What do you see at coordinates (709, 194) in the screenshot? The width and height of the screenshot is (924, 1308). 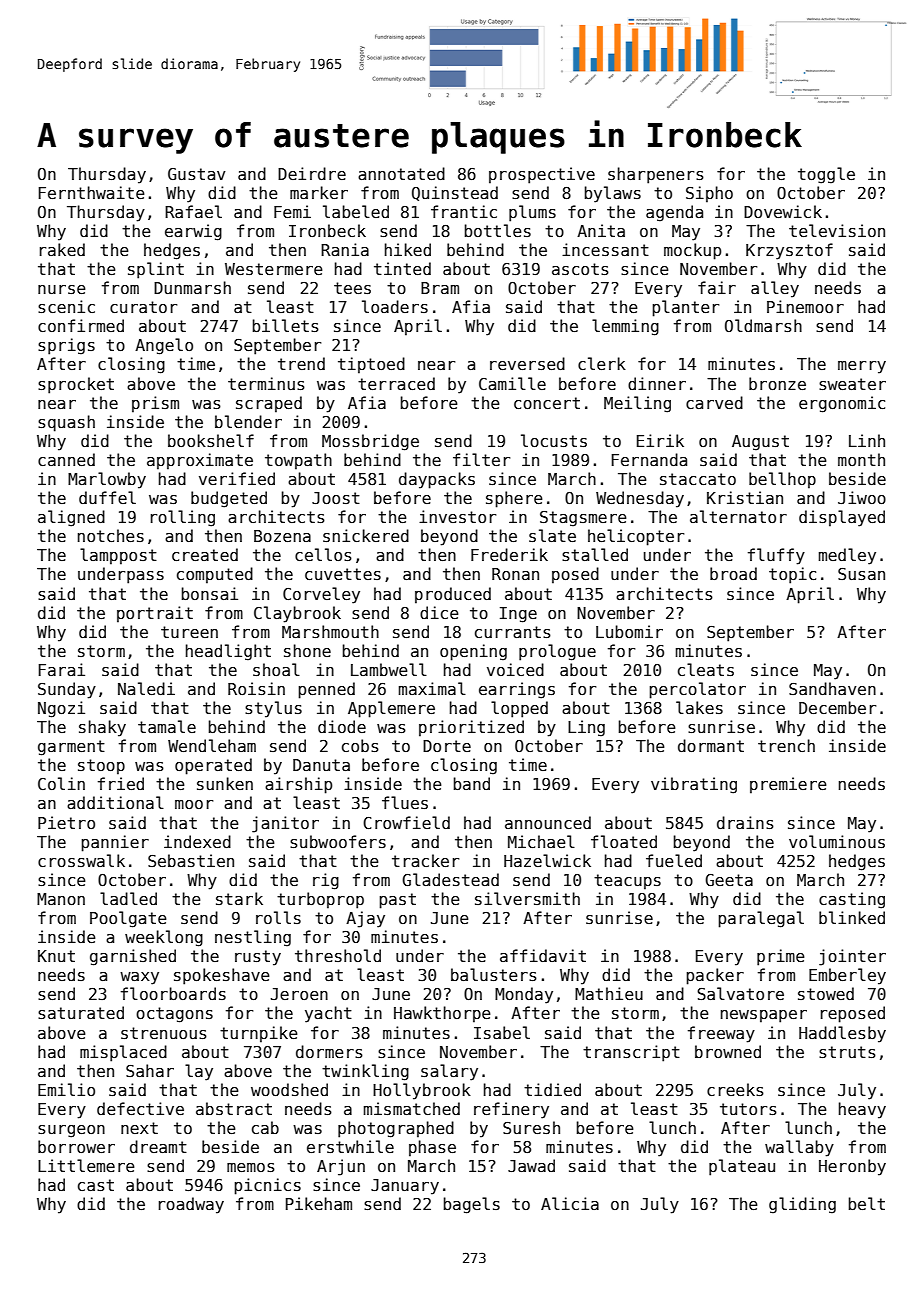 I see `Sipho` at bounding box center [709, 194].
